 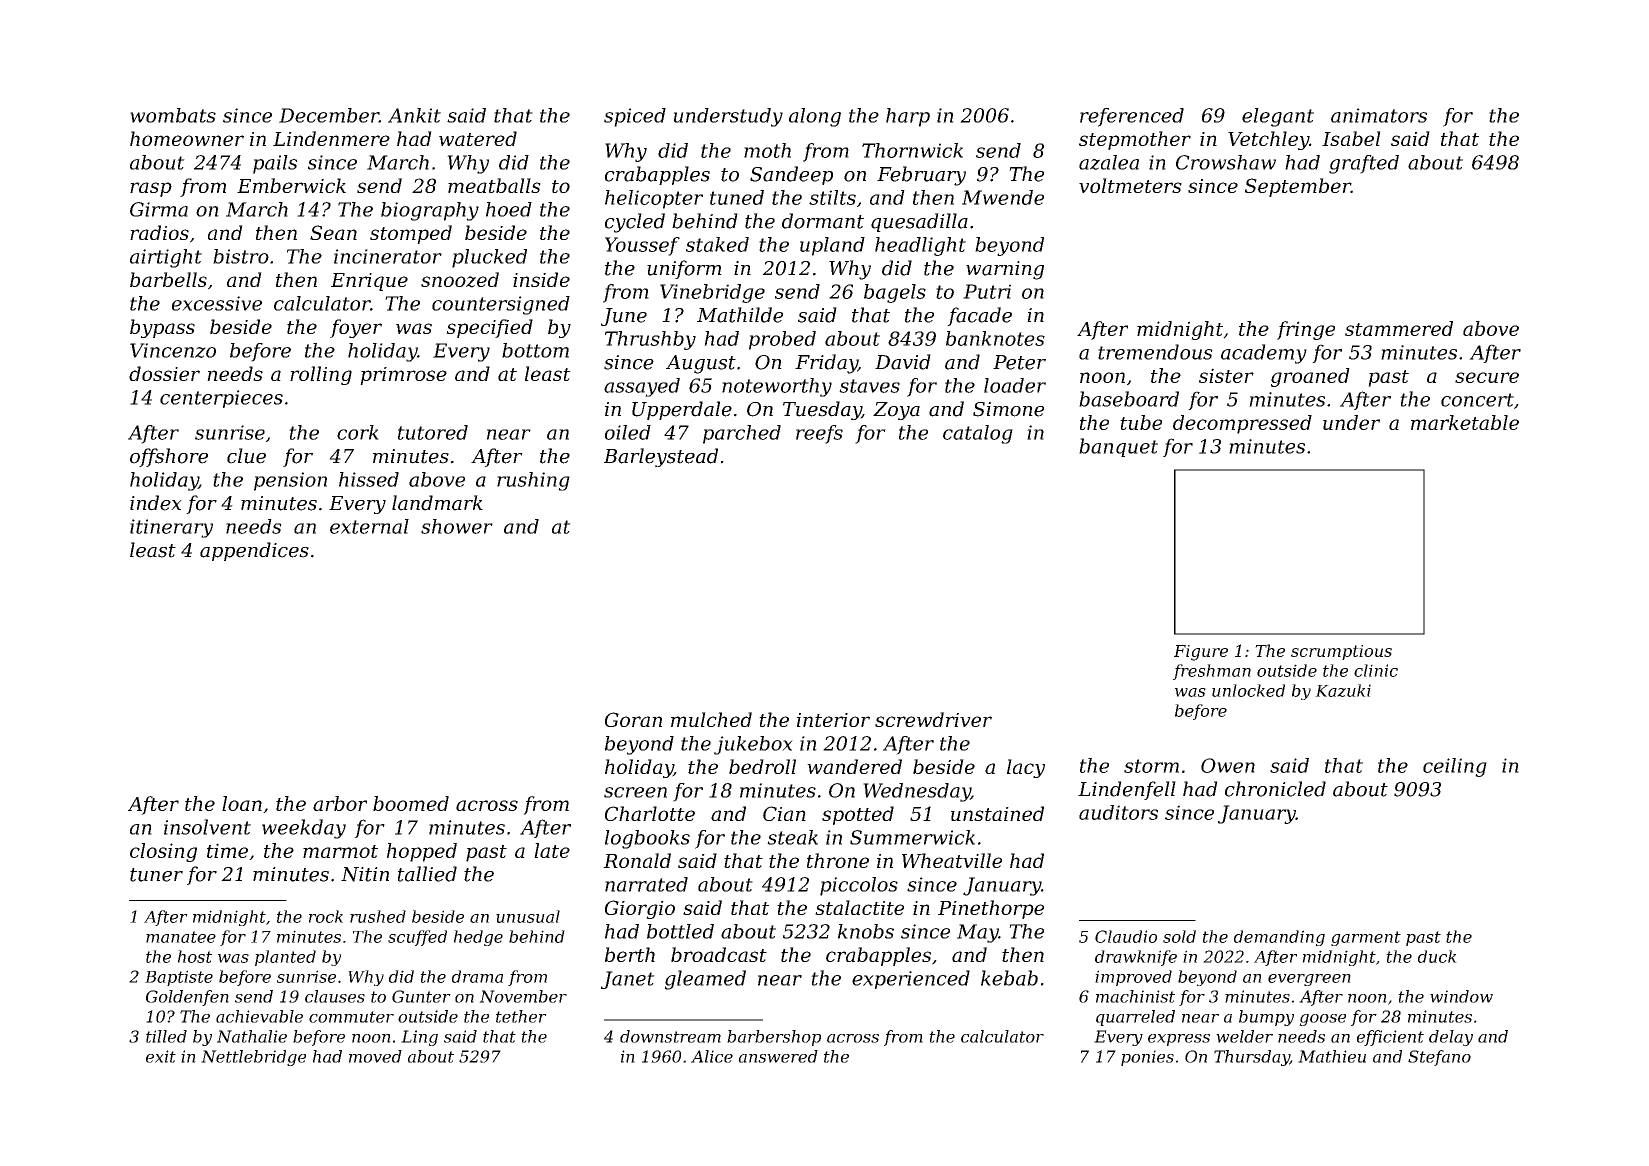 What do you see at coordinates (908, 117) in the page?
I see `harp` at bounding box center [908, 117].
